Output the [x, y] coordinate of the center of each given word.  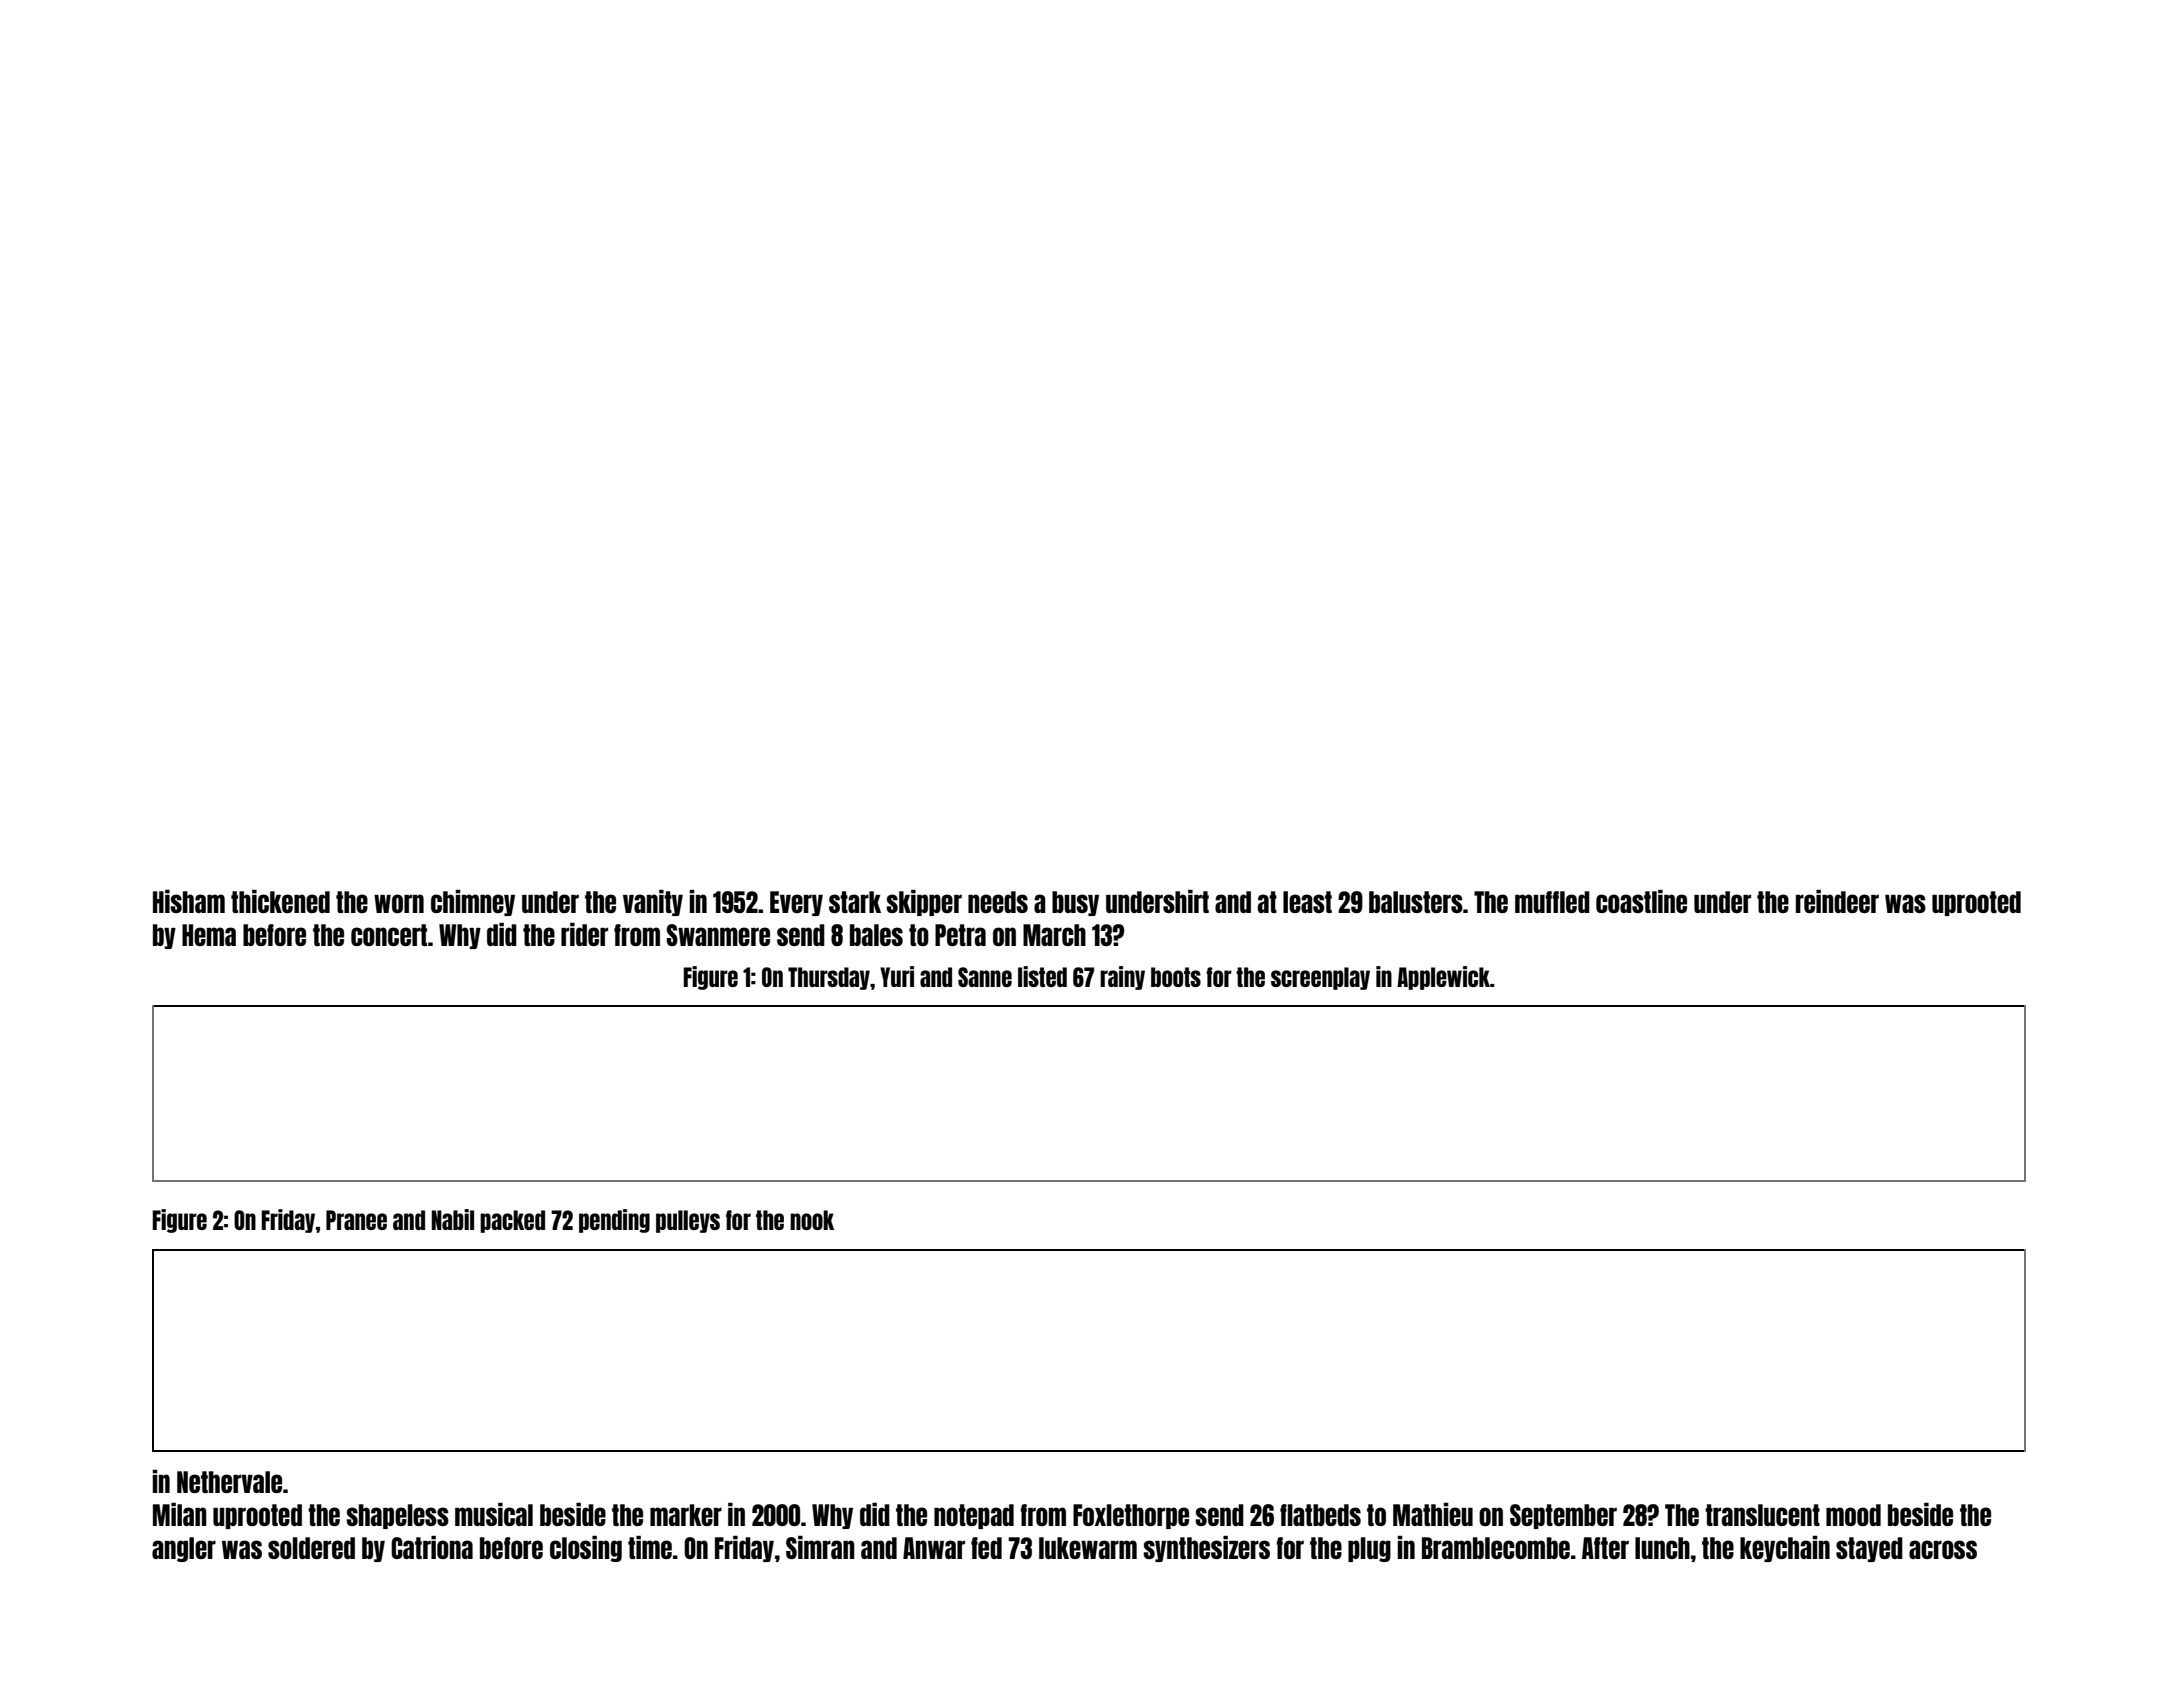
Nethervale [229, 1482]
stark [855, 902]
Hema [209, 935]
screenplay [1320, 978]
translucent [1762, 1515]
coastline [1641, 901]
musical [494, 1514]
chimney [473, 903]
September [1563, 1516]
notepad [974, 1516]
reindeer [1837, 901]
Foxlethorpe [1131, 1516]
